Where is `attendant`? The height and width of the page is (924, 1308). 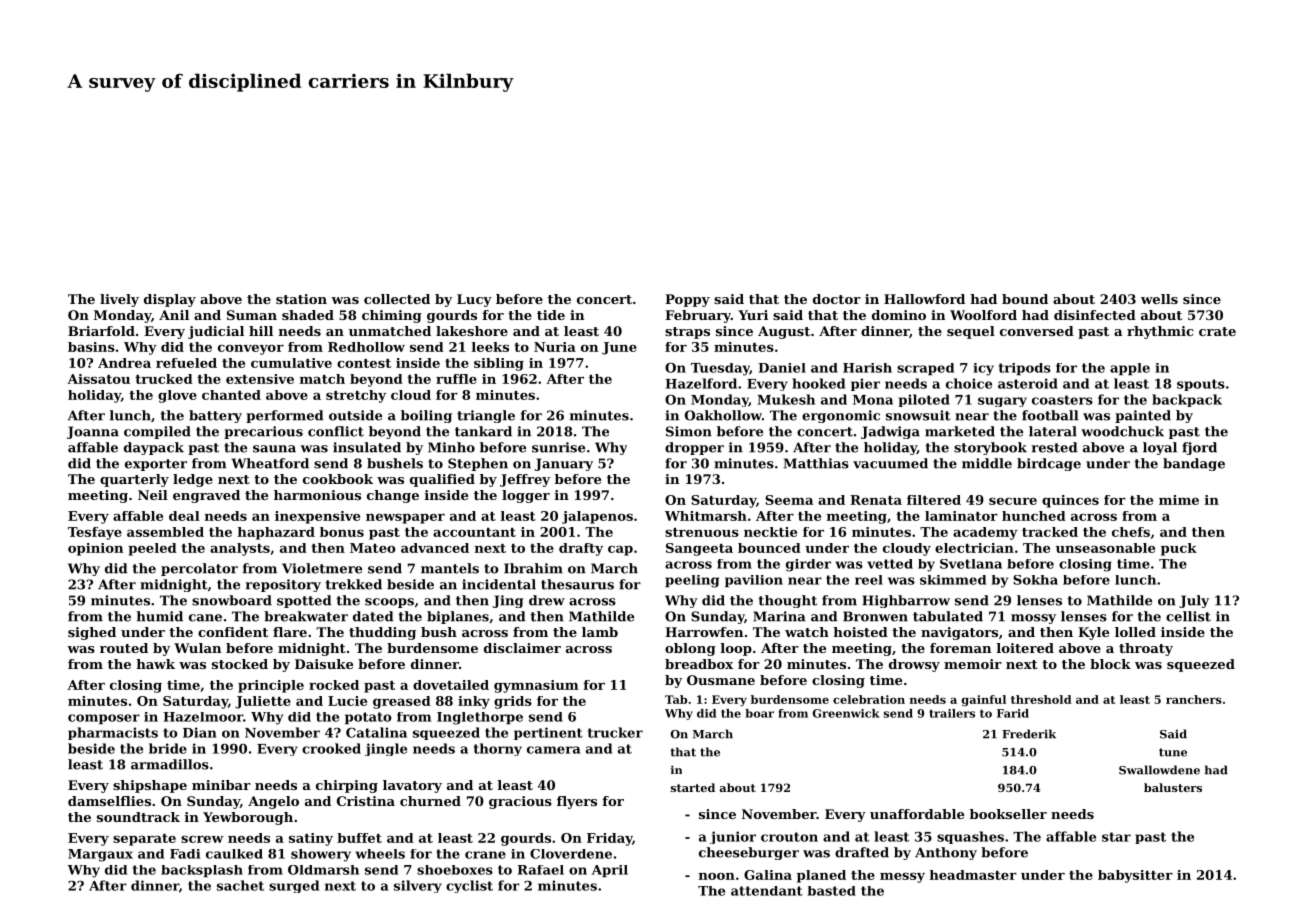
attendant is located at coordinates (767, 891).
